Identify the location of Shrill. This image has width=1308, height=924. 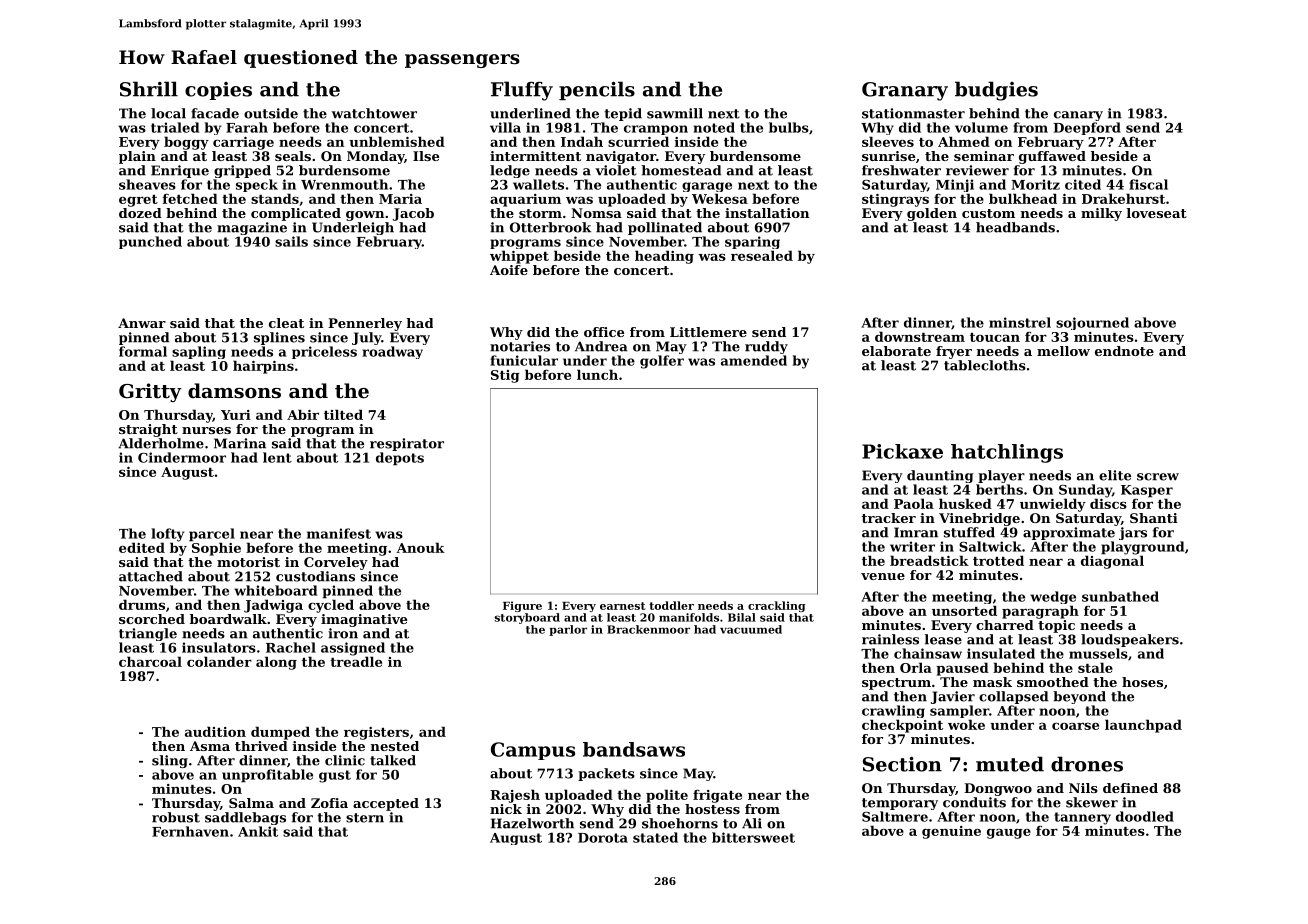
(149, 89).
